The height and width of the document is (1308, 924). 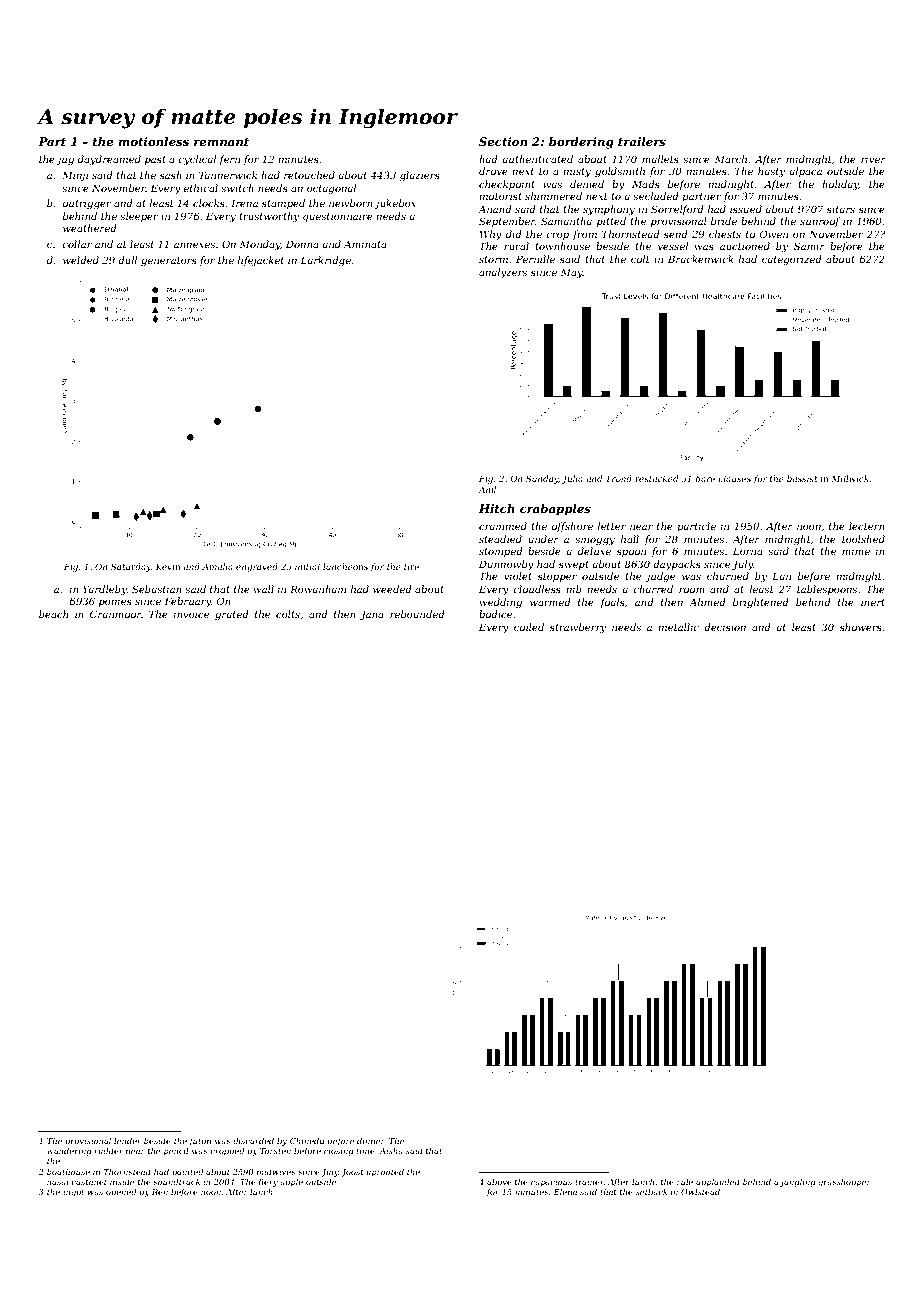 What do you see at coordinates (595, 541) in the document?
I see `smoggy` at bounding box center [595, 541].
